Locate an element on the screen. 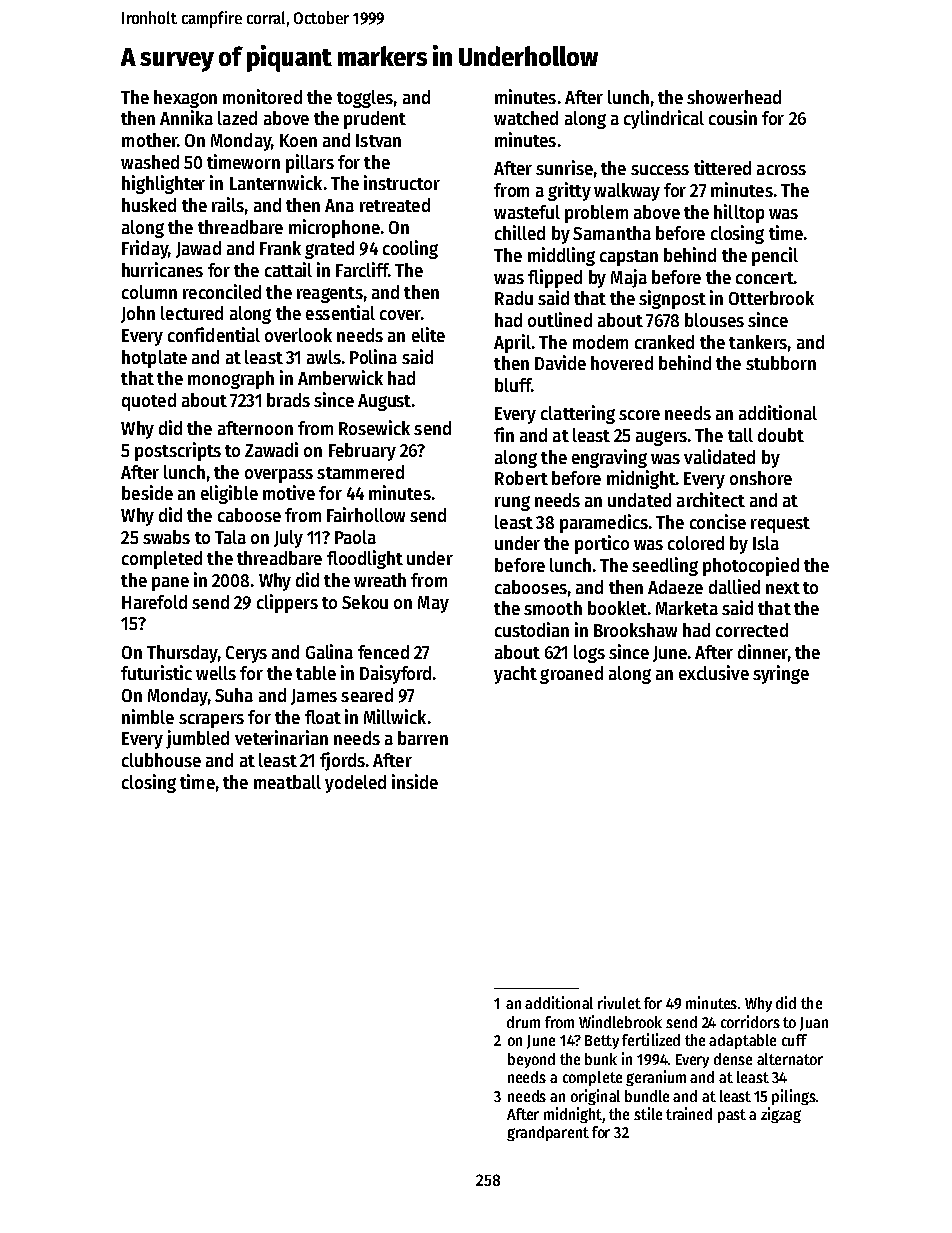 This screenshot has width=952, height=1233. next is located at coordinates (783, 588).
